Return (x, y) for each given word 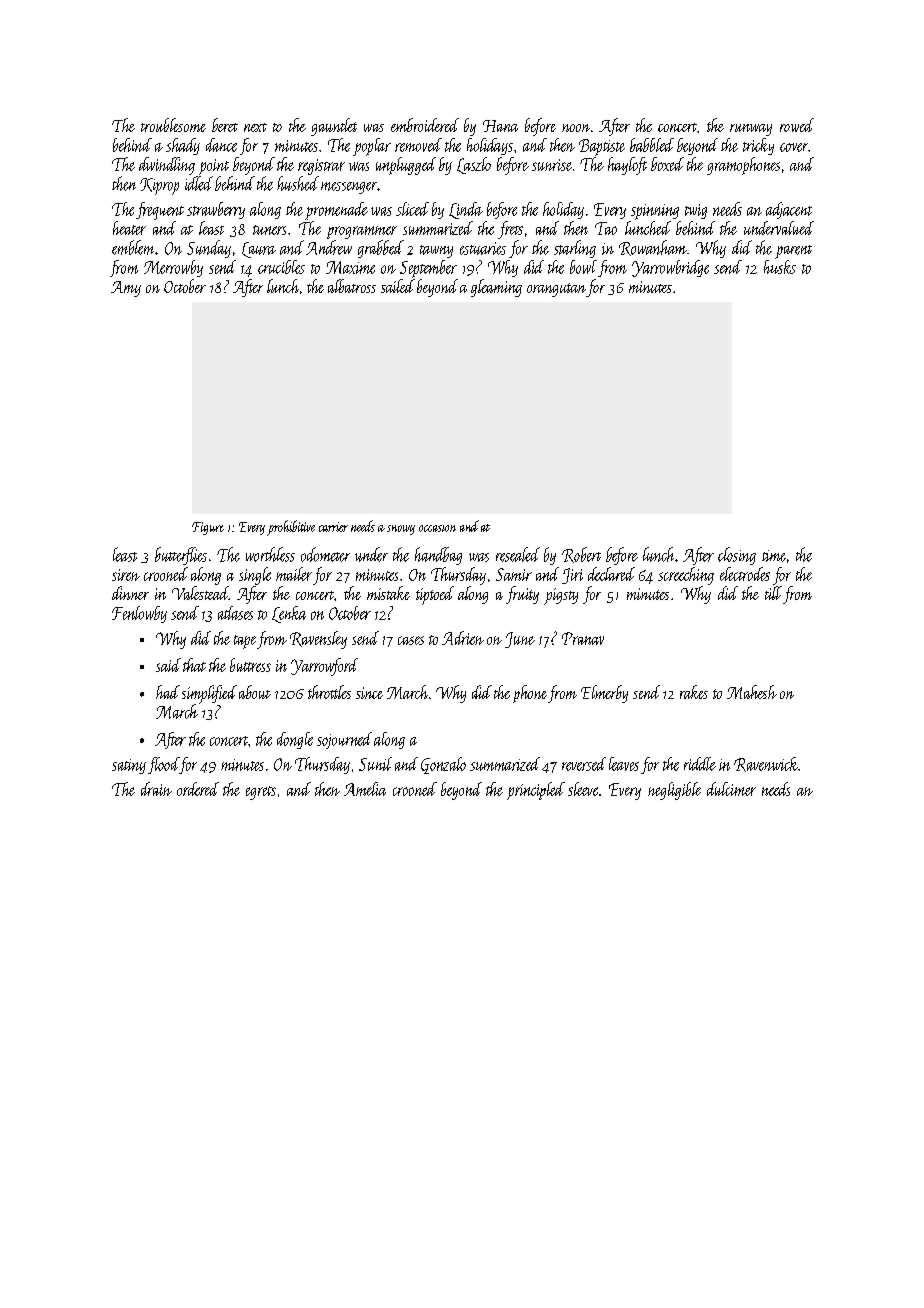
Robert (581, 555)
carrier (333, 527)
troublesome (173, 125)
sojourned (344, 740)
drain (156, 789)
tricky (758, 146)
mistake (388, 593)
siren (126, 575)
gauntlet (334, 127)
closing (737, 556)
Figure (208, 528)
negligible (674, 791)
